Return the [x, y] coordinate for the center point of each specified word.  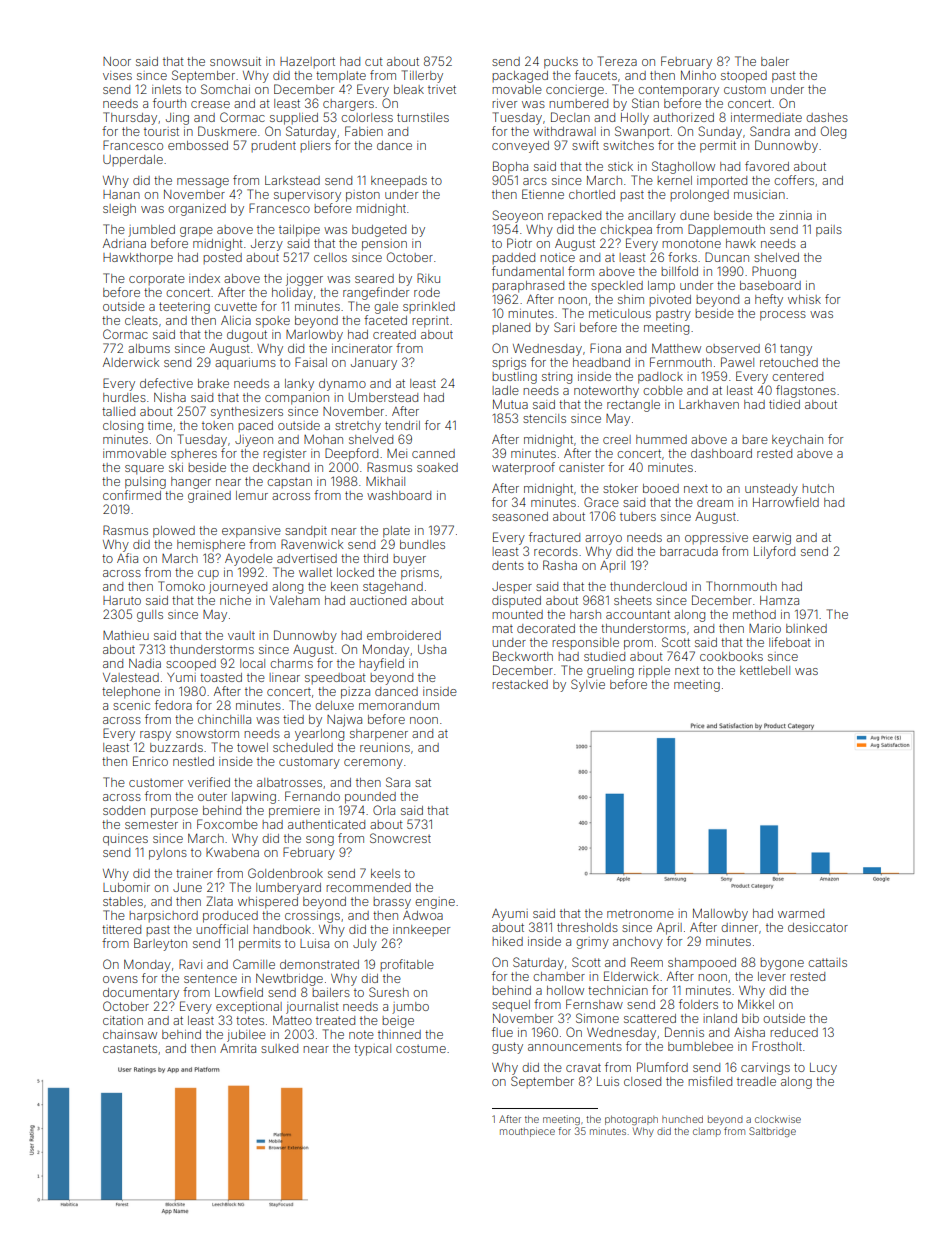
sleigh [119, 210]
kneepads [399, 182]
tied [293, 719]
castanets [130, 1048]
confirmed [132, 495]
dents [508, 565]
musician [759, 194]
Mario [765, 628]
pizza [355, 693]
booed [661, 488]
